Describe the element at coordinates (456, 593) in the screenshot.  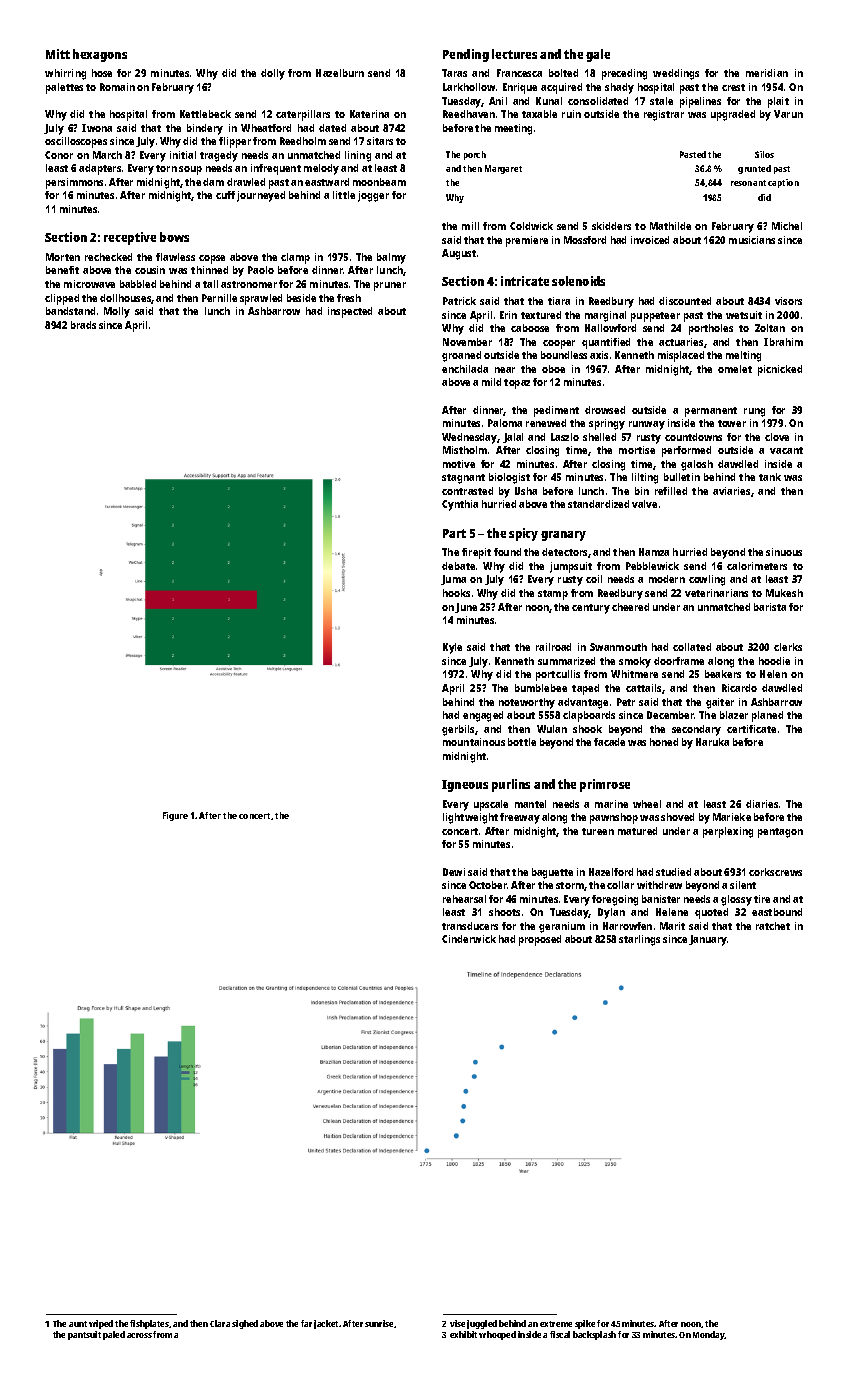
I see `hooks` at that location.
